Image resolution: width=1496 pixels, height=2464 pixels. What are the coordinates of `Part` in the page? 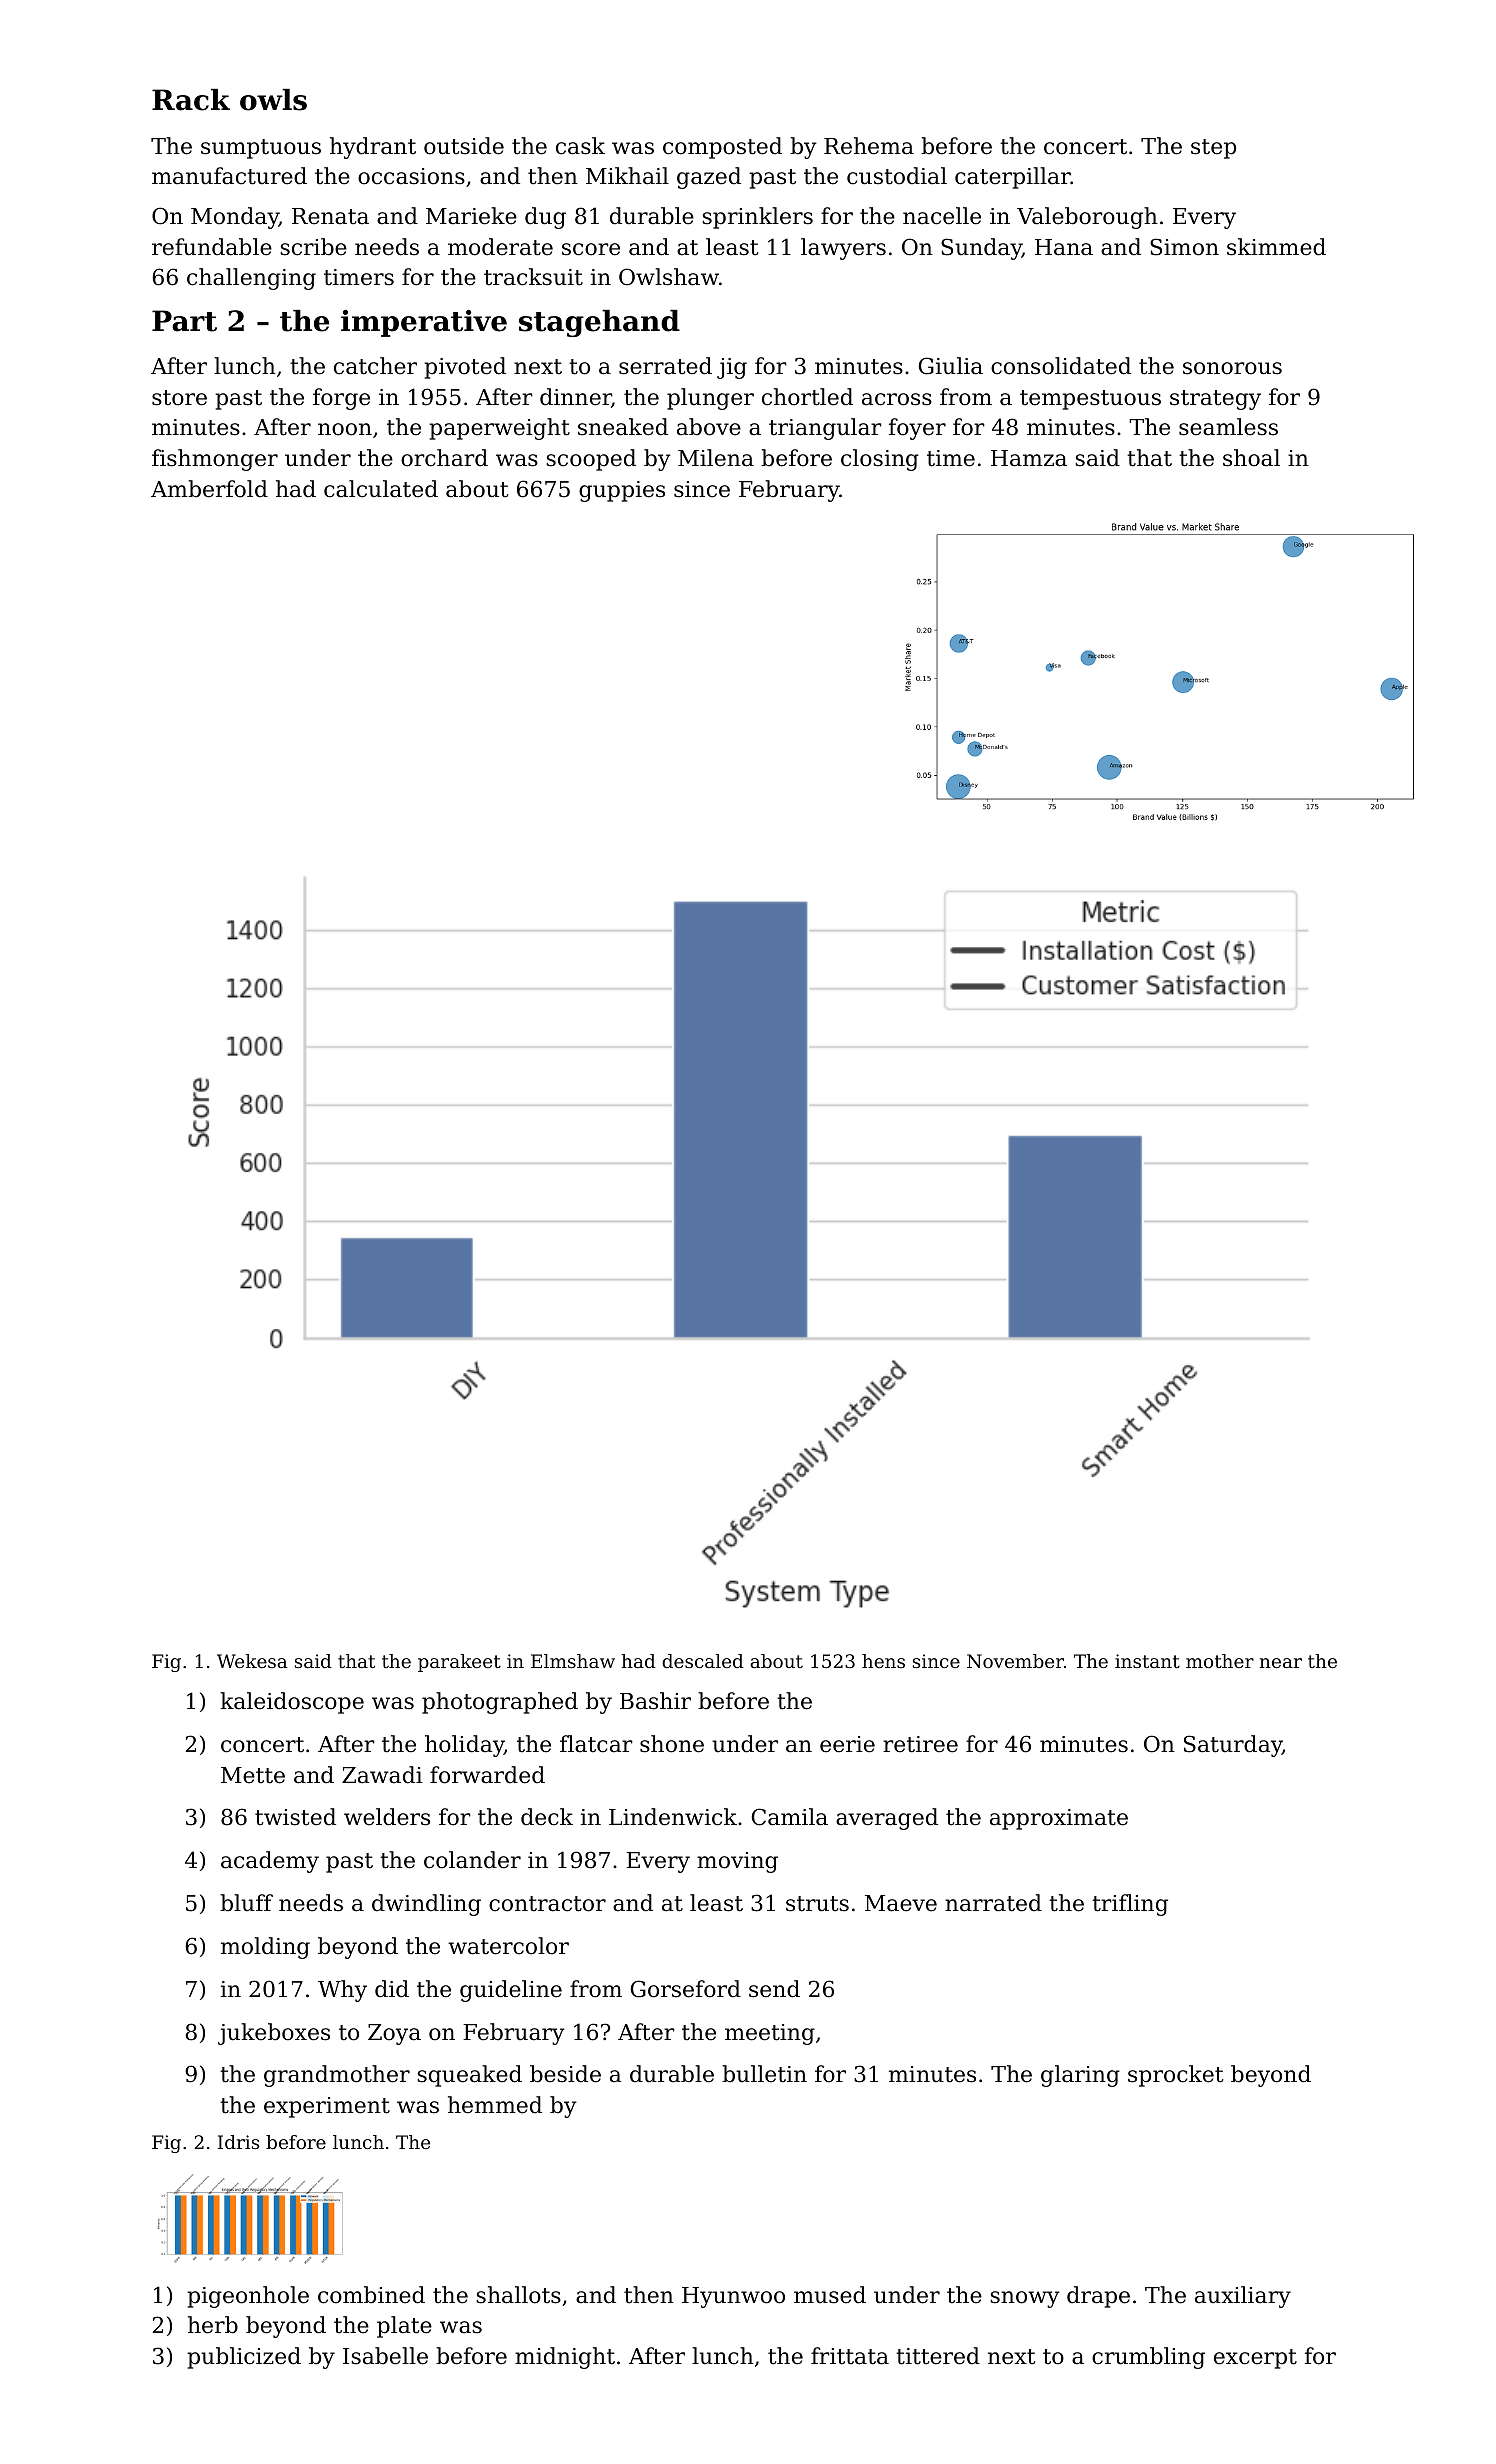 It's located at (184, 321).
